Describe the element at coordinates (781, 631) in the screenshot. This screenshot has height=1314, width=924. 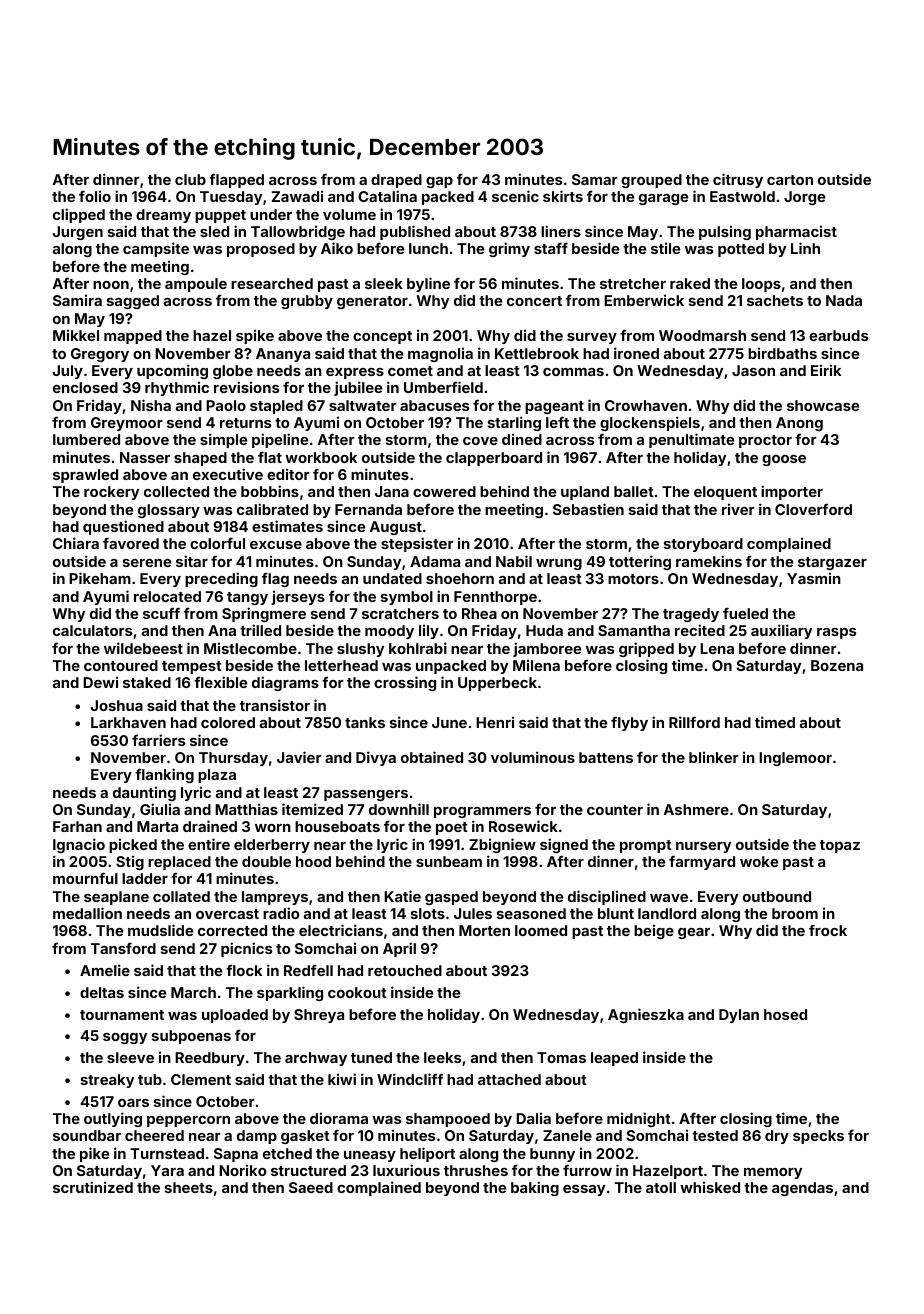
I see `auxiliary` at that location.
